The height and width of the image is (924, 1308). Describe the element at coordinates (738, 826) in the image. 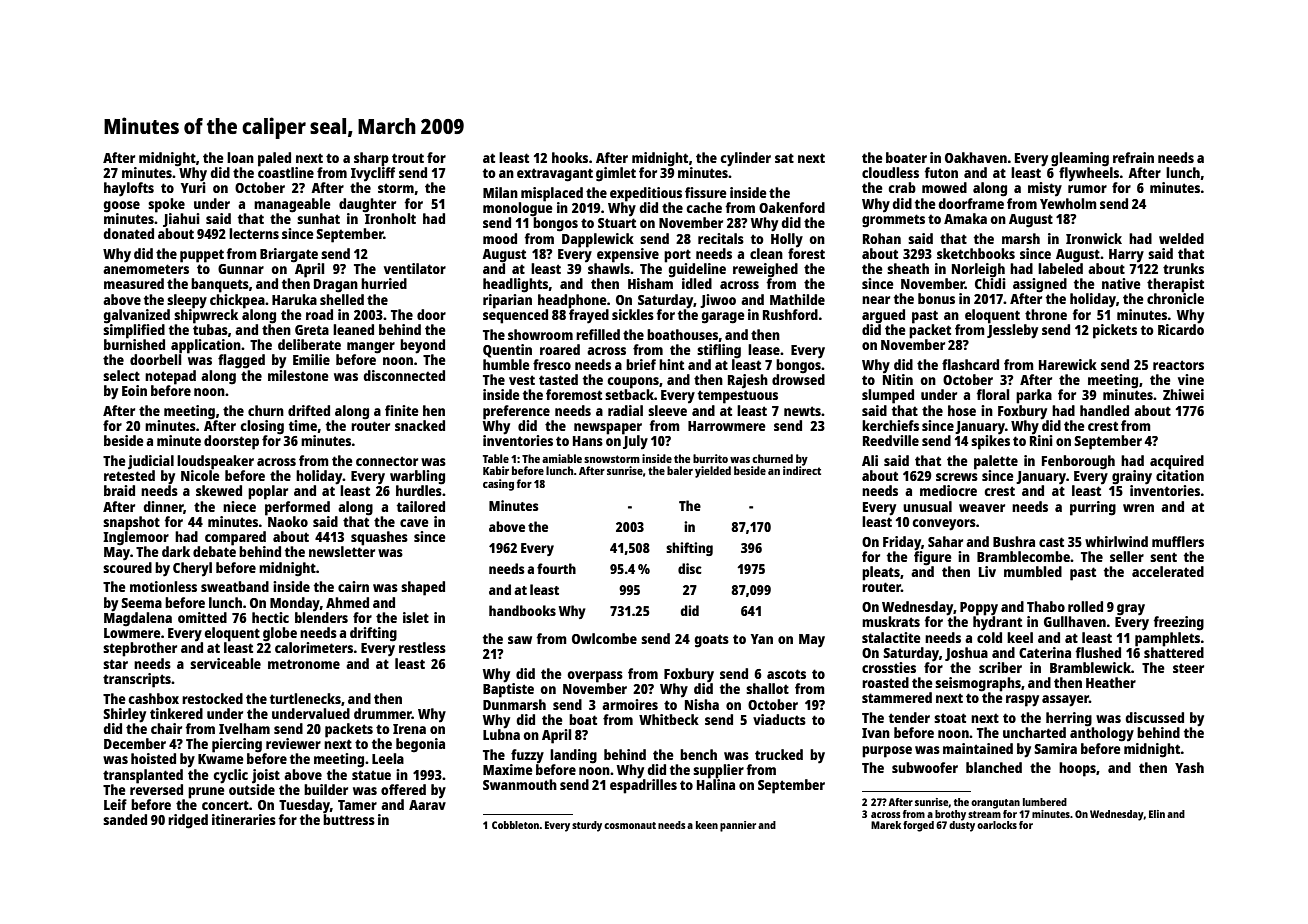

I see `pannier` at that location.
